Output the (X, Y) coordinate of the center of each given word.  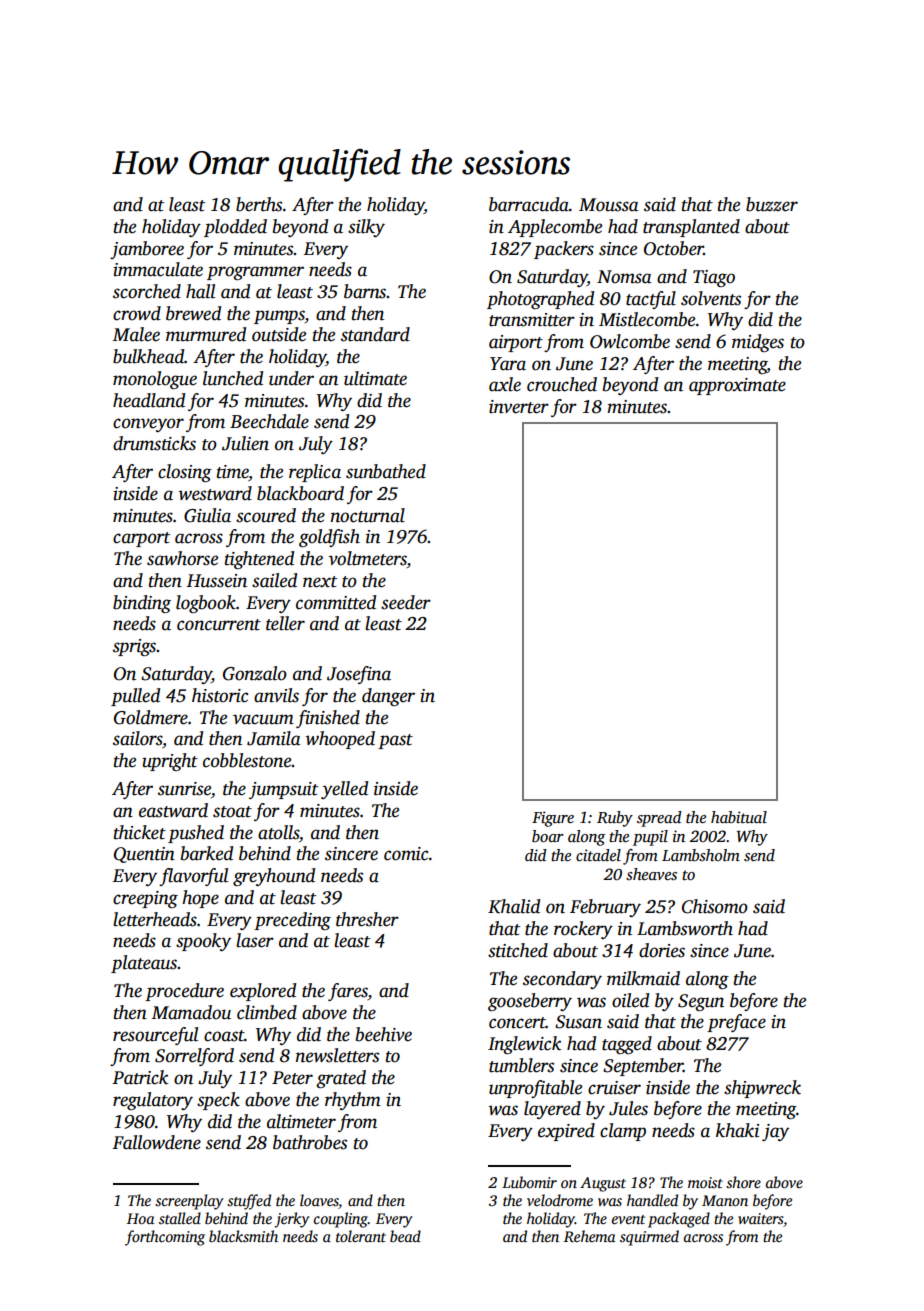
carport (141, 539)
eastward (173, 810)
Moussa (609, 205)
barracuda (529, 204)
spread (659, 819)
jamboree (147, 250)
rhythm (353, 1101)
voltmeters (368, 559)
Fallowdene (156, 1142)
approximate (737, 386)
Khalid (514, 906)
